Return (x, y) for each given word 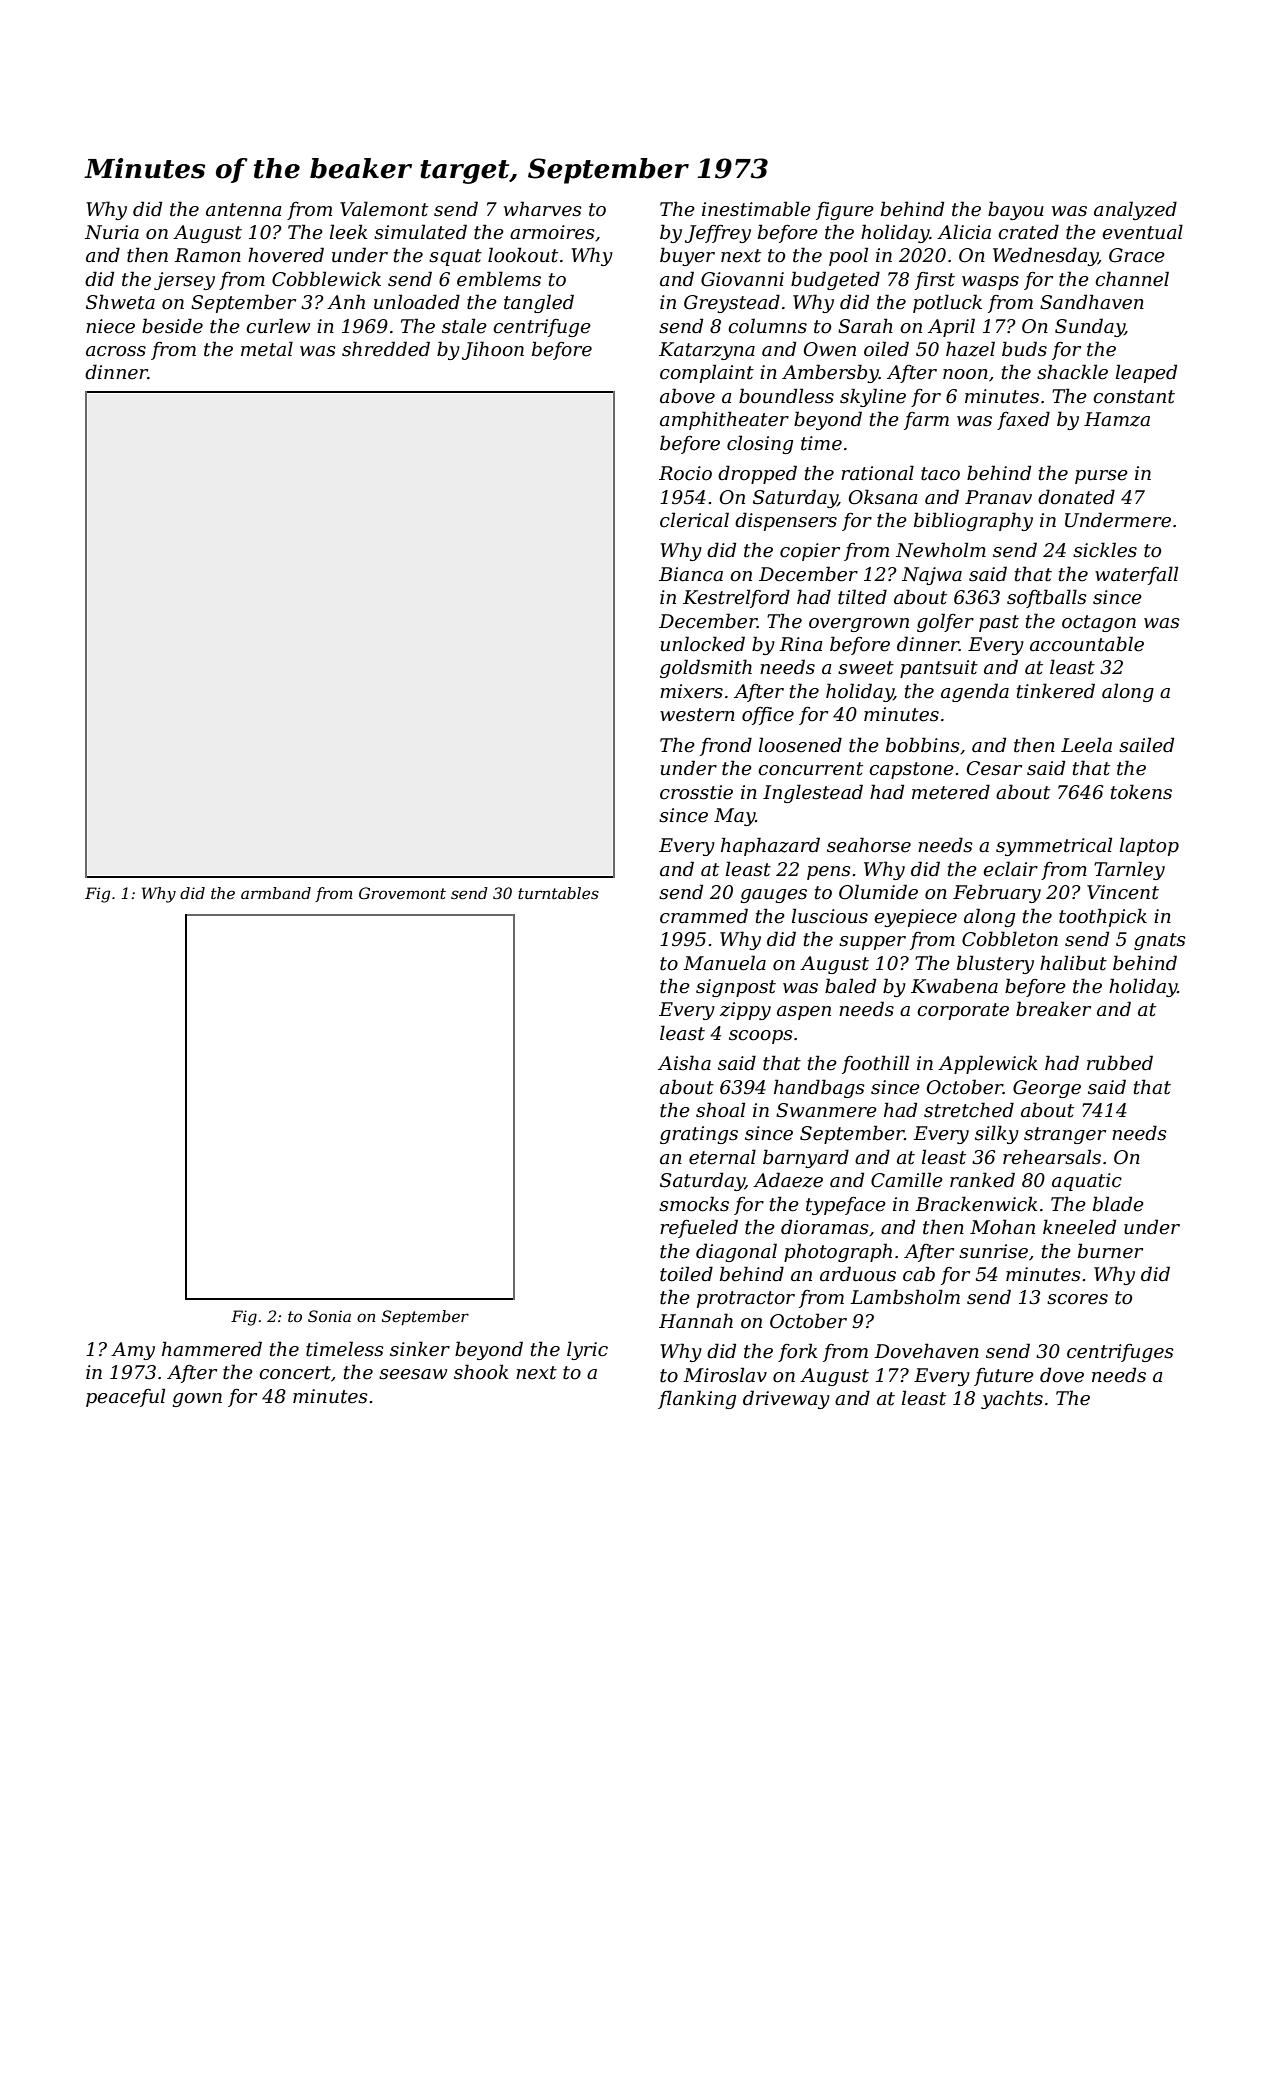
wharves (543, 209)
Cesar (994, 768)
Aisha (684, 1063)
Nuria (112, 232)
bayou (1016, 210)
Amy (133, 1351)
